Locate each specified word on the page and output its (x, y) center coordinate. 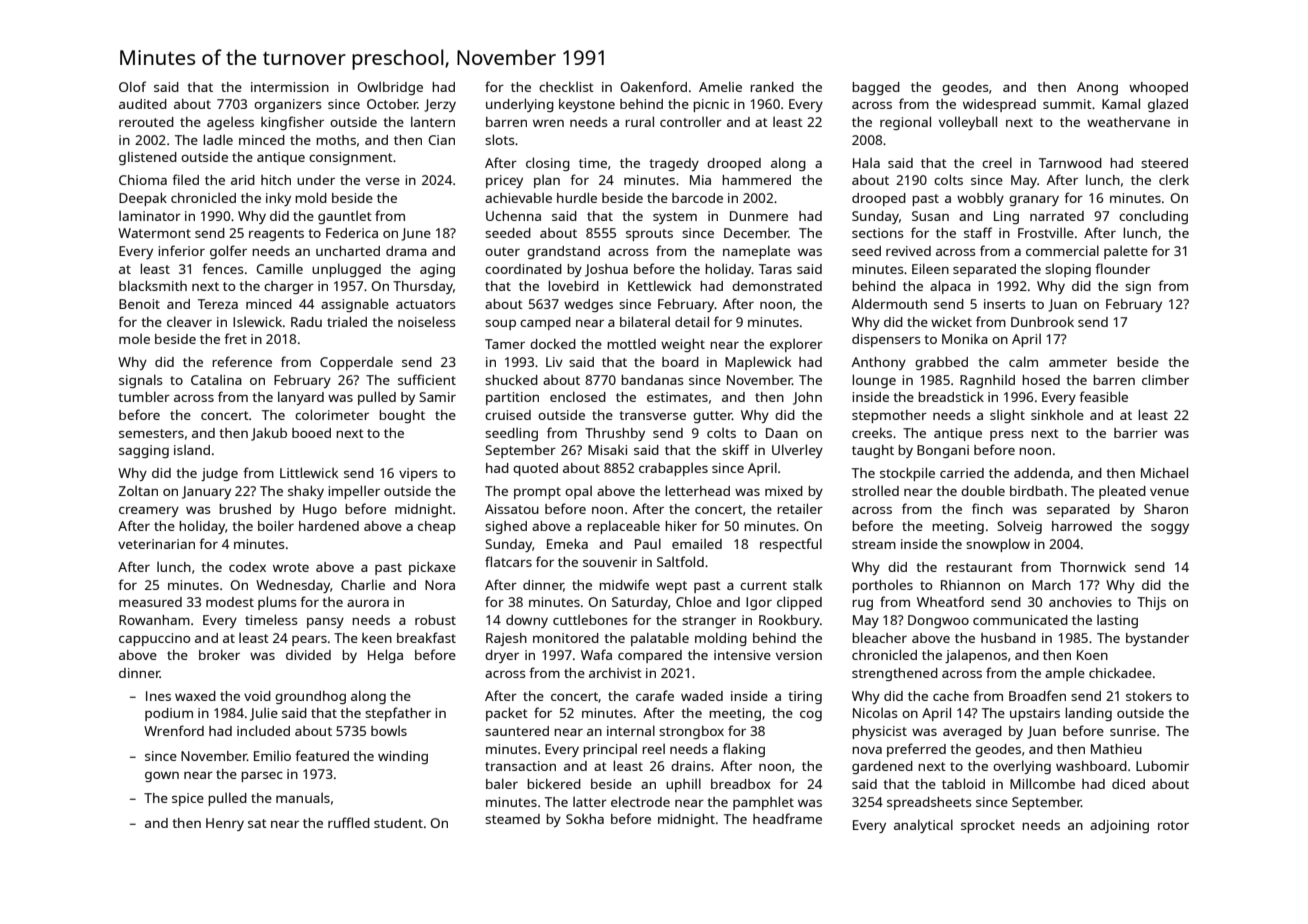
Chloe (694, 601)
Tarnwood (1070, 163)
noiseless (426, 321)
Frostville (1046, 232)
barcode (697, 198)
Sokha (585, 819)
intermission (290, 87)
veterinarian (156, 544)
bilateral (645, 321)
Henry (225, 824)
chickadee (1120, 673)
